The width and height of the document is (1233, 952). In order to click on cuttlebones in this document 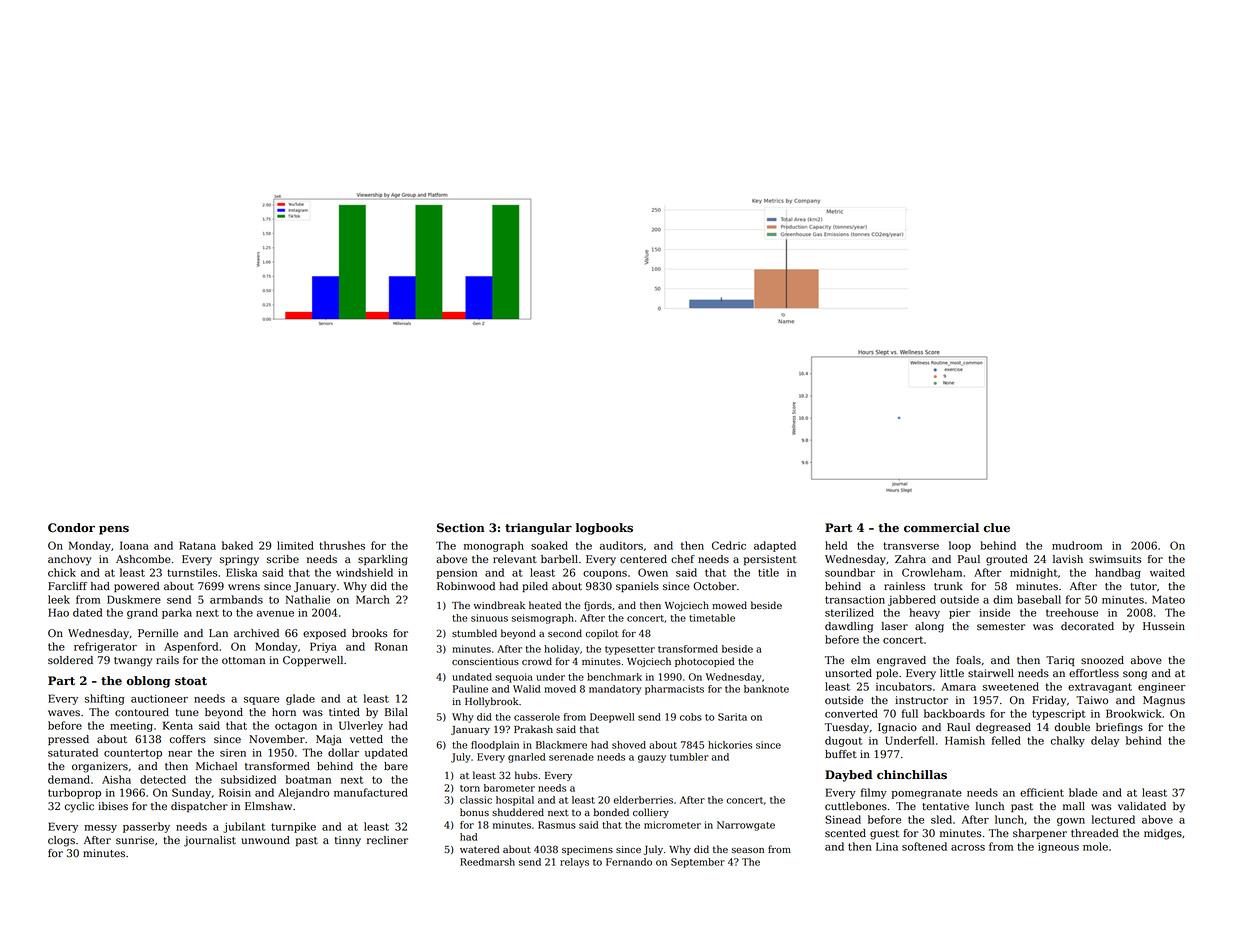, I will do `click(856, 806)`.
